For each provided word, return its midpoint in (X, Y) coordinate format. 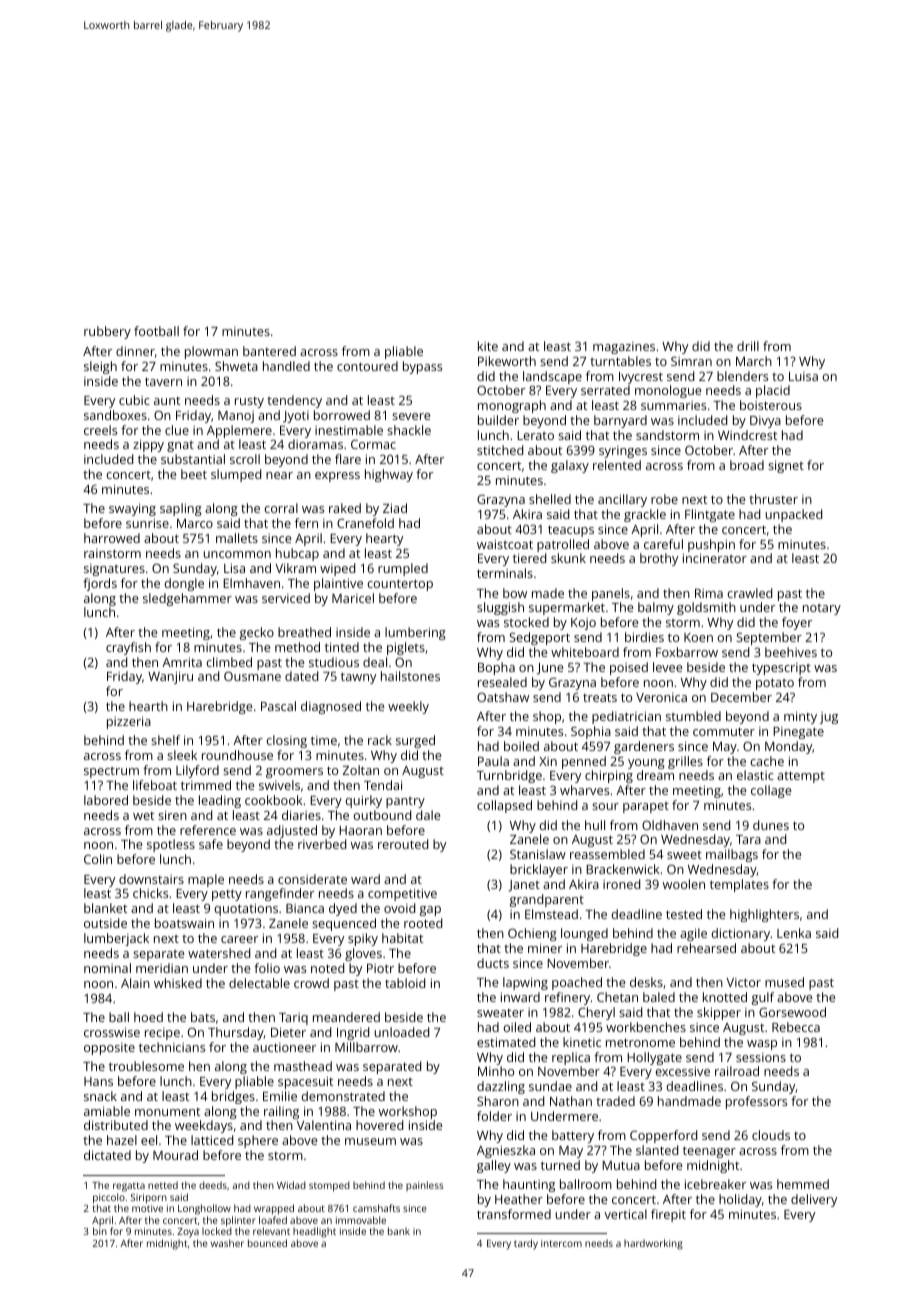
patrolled (563, 545)
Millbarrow (366, 1047)
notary (822, 609)
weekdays (204, 1126)
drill (748, 346)
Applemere (239, 431)
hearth (148, 706)
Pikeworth (507, 361)
